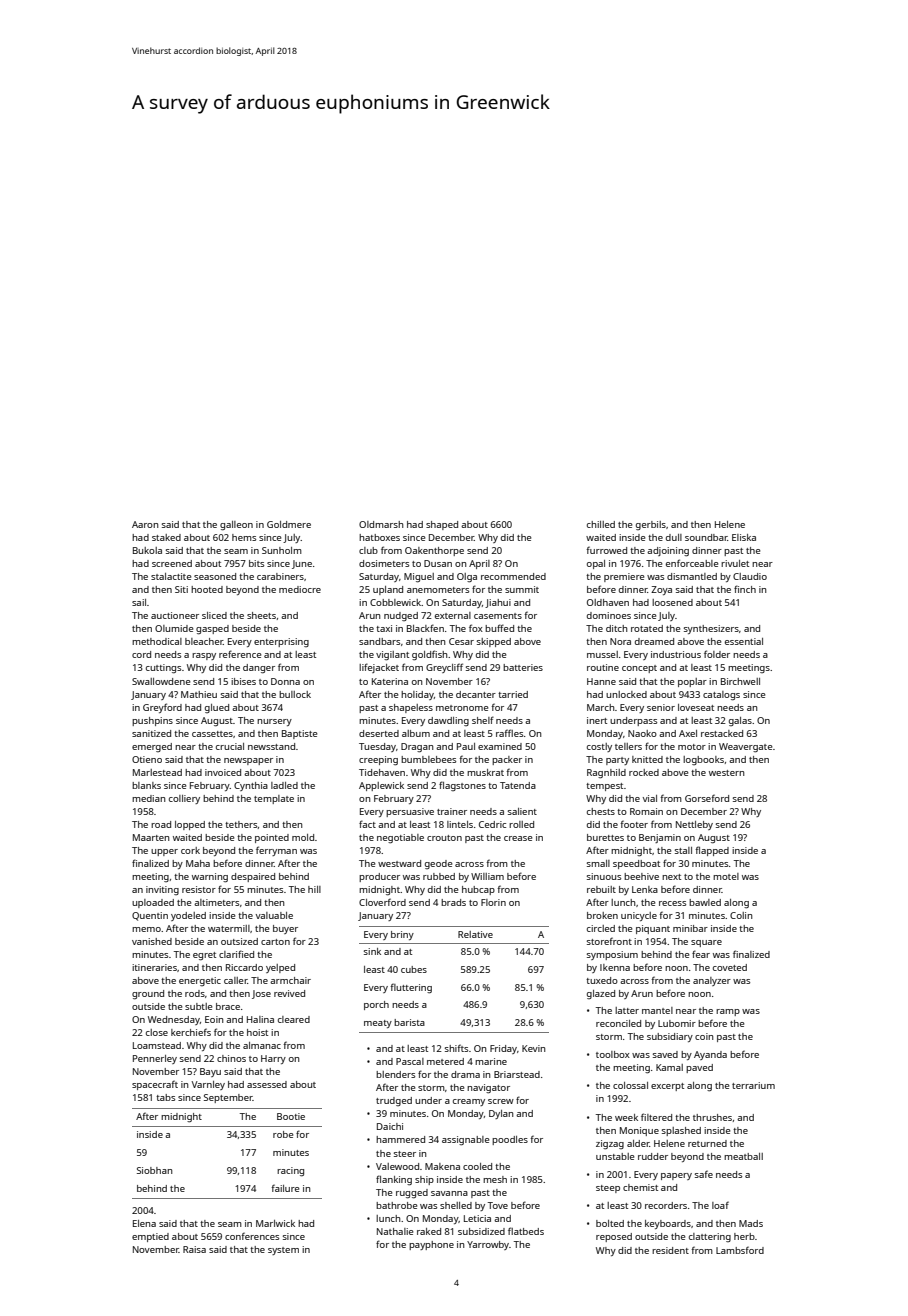 The height and width of the image is (1316, 908). Describe the element at coordinates (701, 954) in the image. I see `fear` at that location.
